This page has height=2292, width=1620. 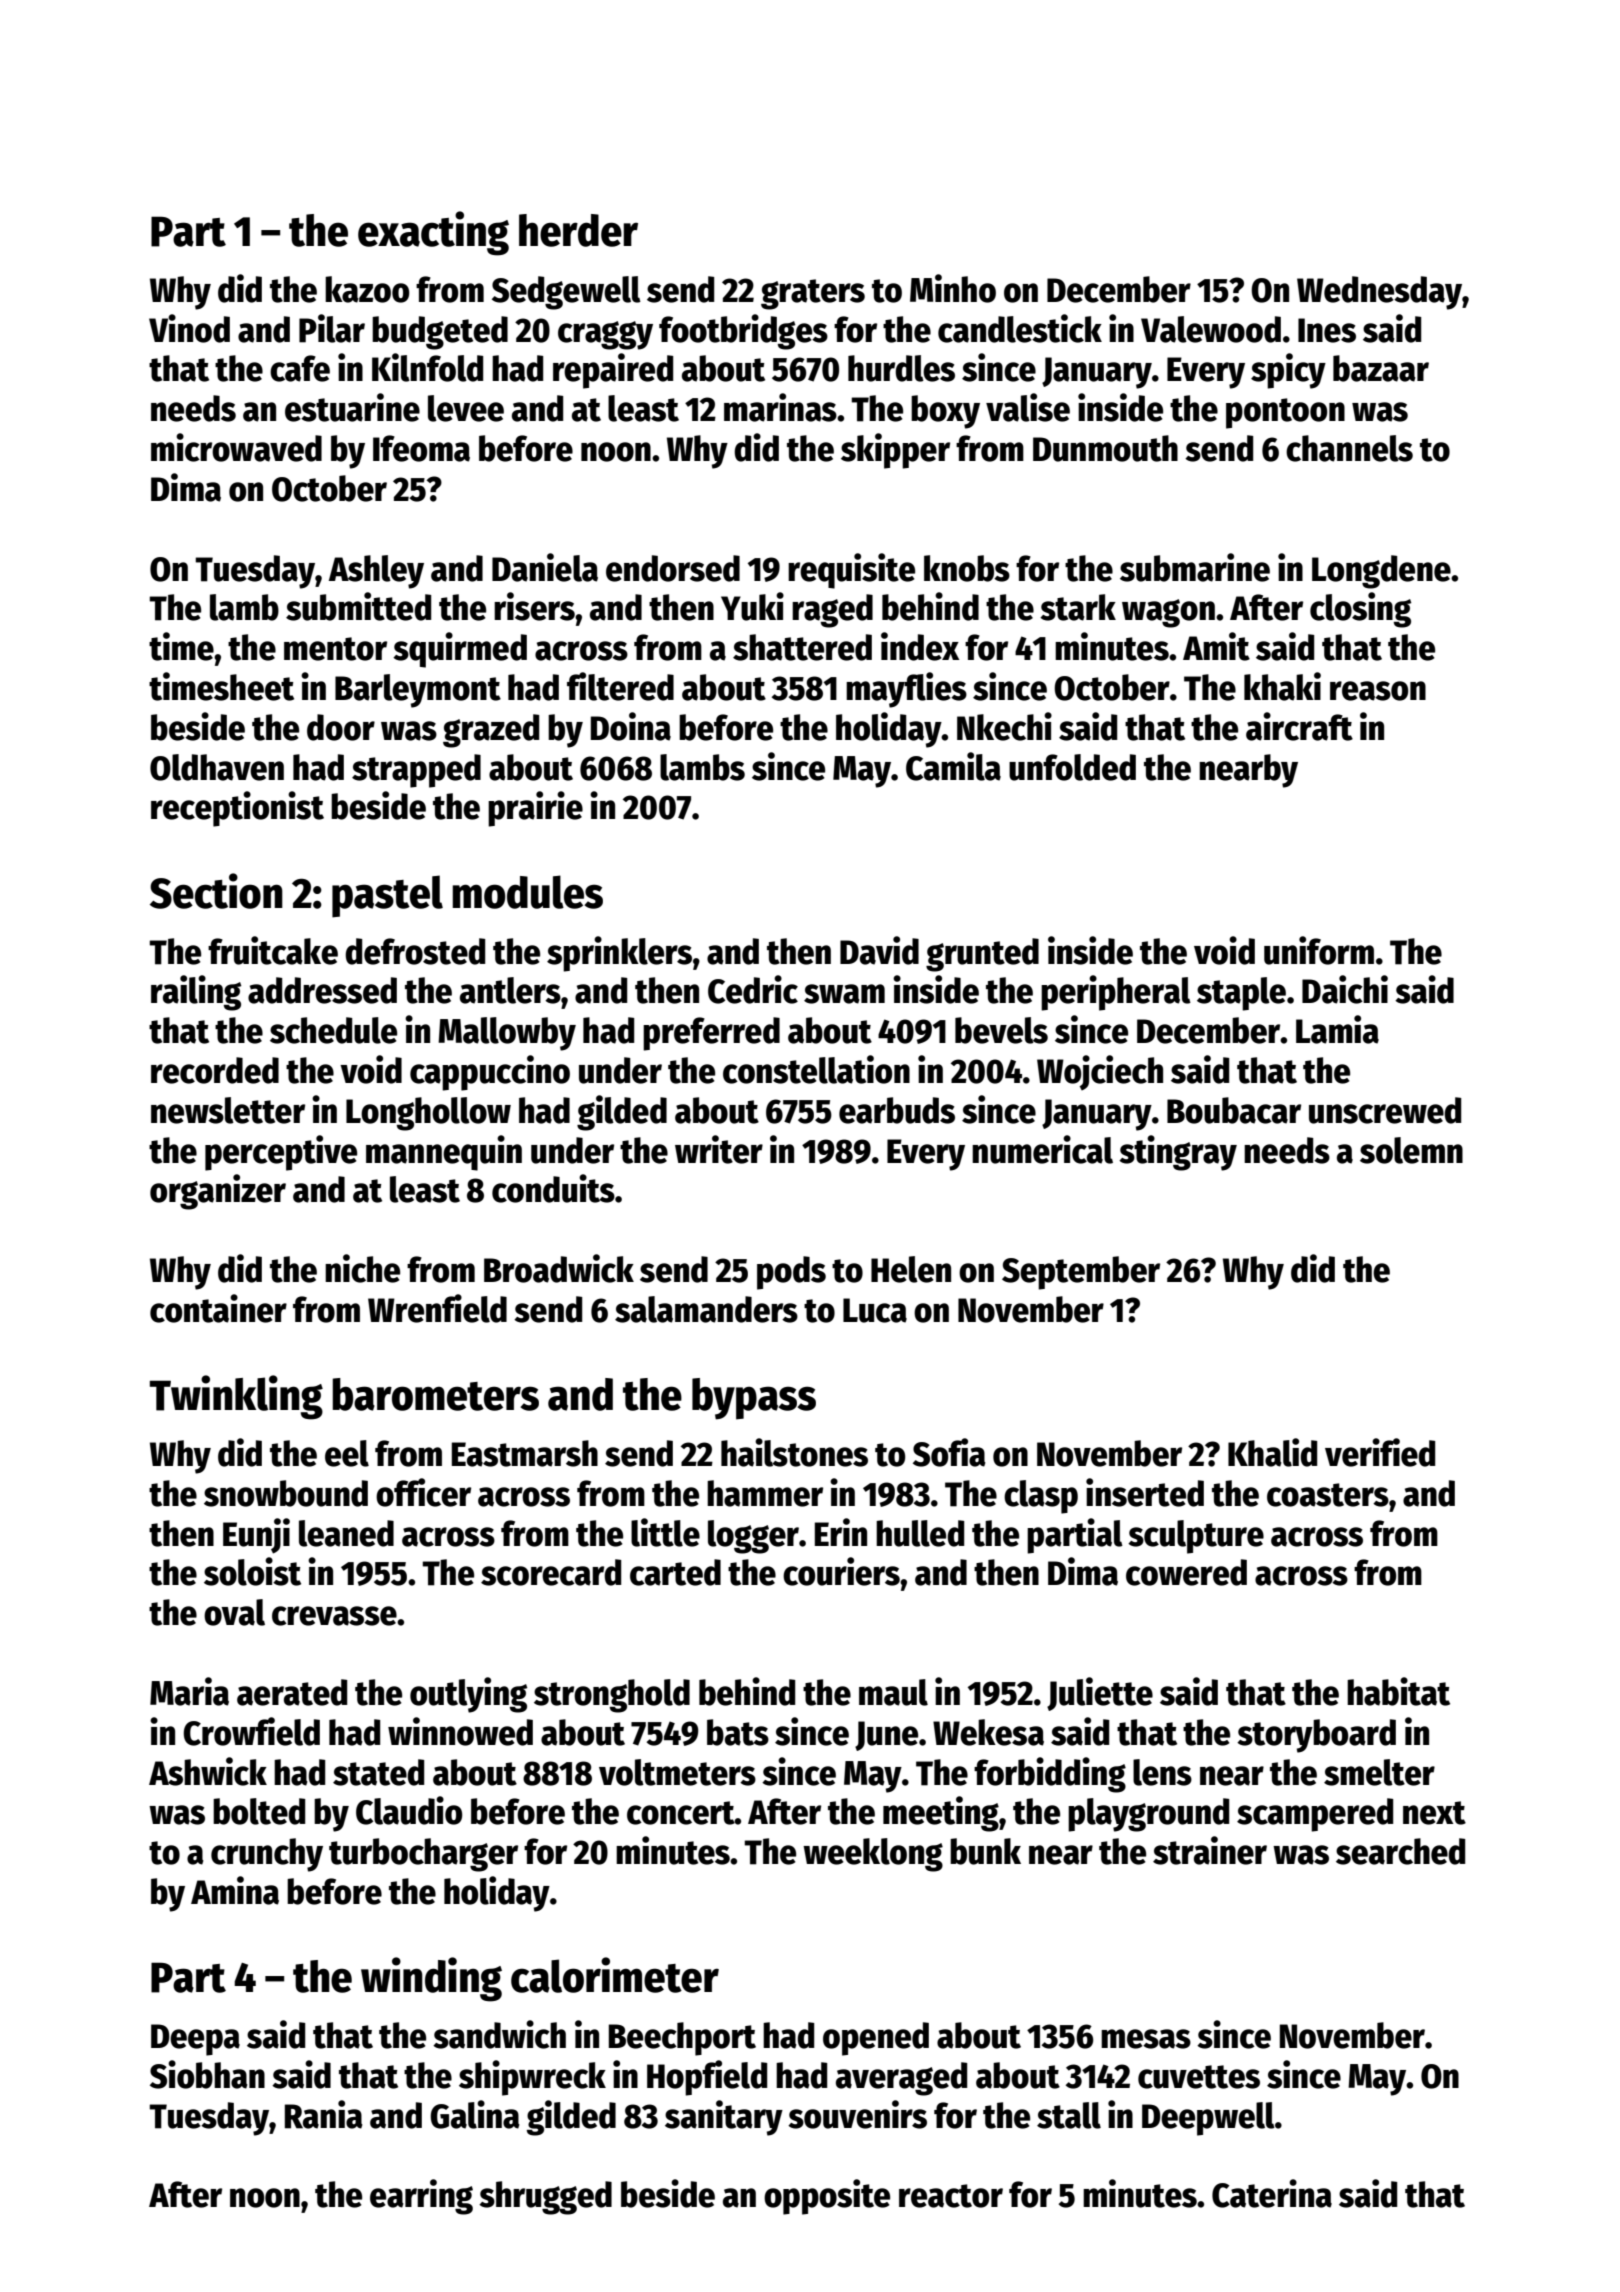 What do you see at coordinates (844, 994) in the page?
I see `swam` at bounding box center [844, 994].
